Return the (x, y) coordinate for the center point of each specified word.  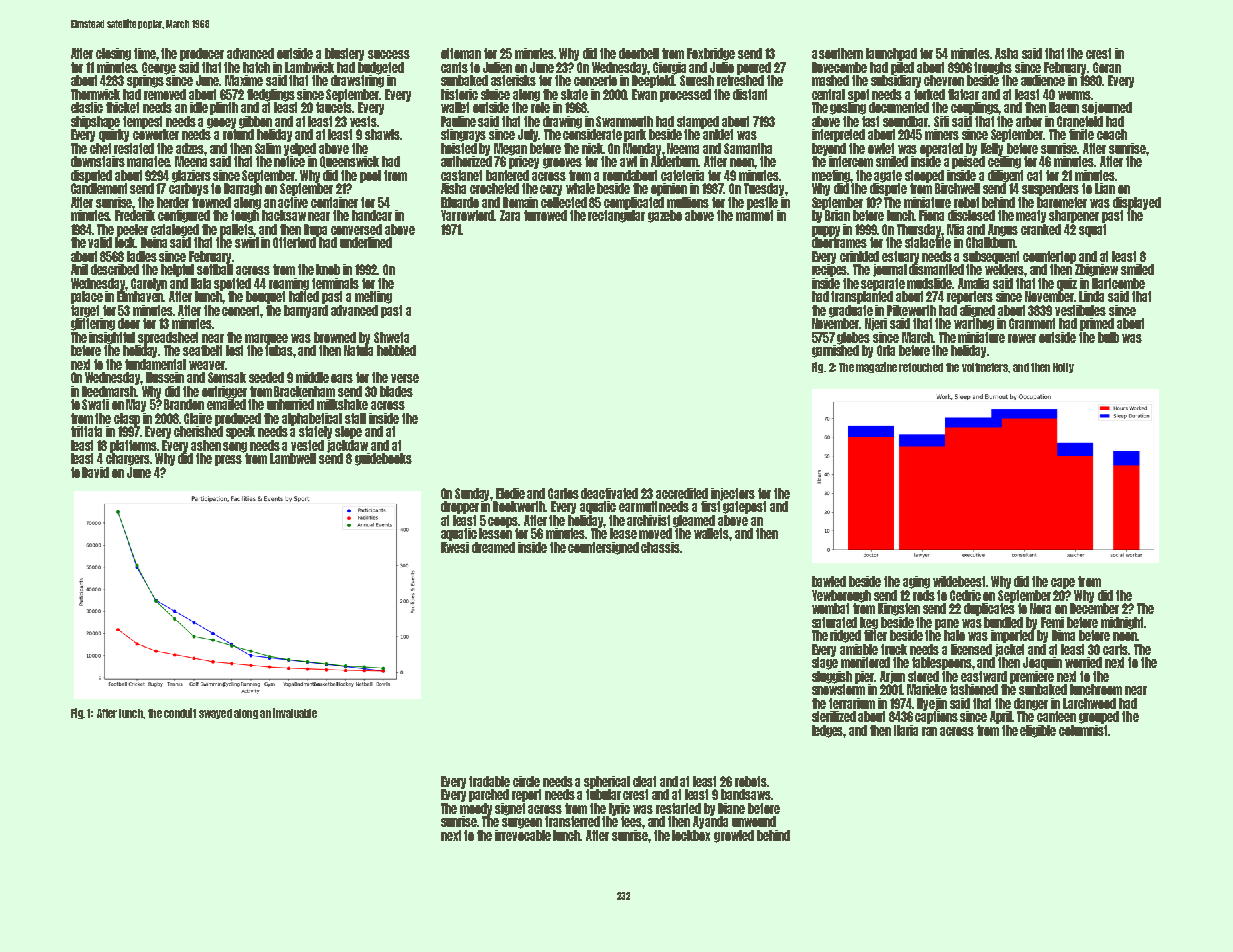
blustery (344, 54)
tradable (489, 781)
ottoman (461, 53)
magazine (876, 367)
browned (335, 337)
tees (632, 821)
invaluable (295, 713)
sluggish (832, 677)
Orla (886, 350)
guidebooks (383, 459)
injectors (733, 494)
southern (841, 53)
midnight (1122, 623)
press (228, 460)
